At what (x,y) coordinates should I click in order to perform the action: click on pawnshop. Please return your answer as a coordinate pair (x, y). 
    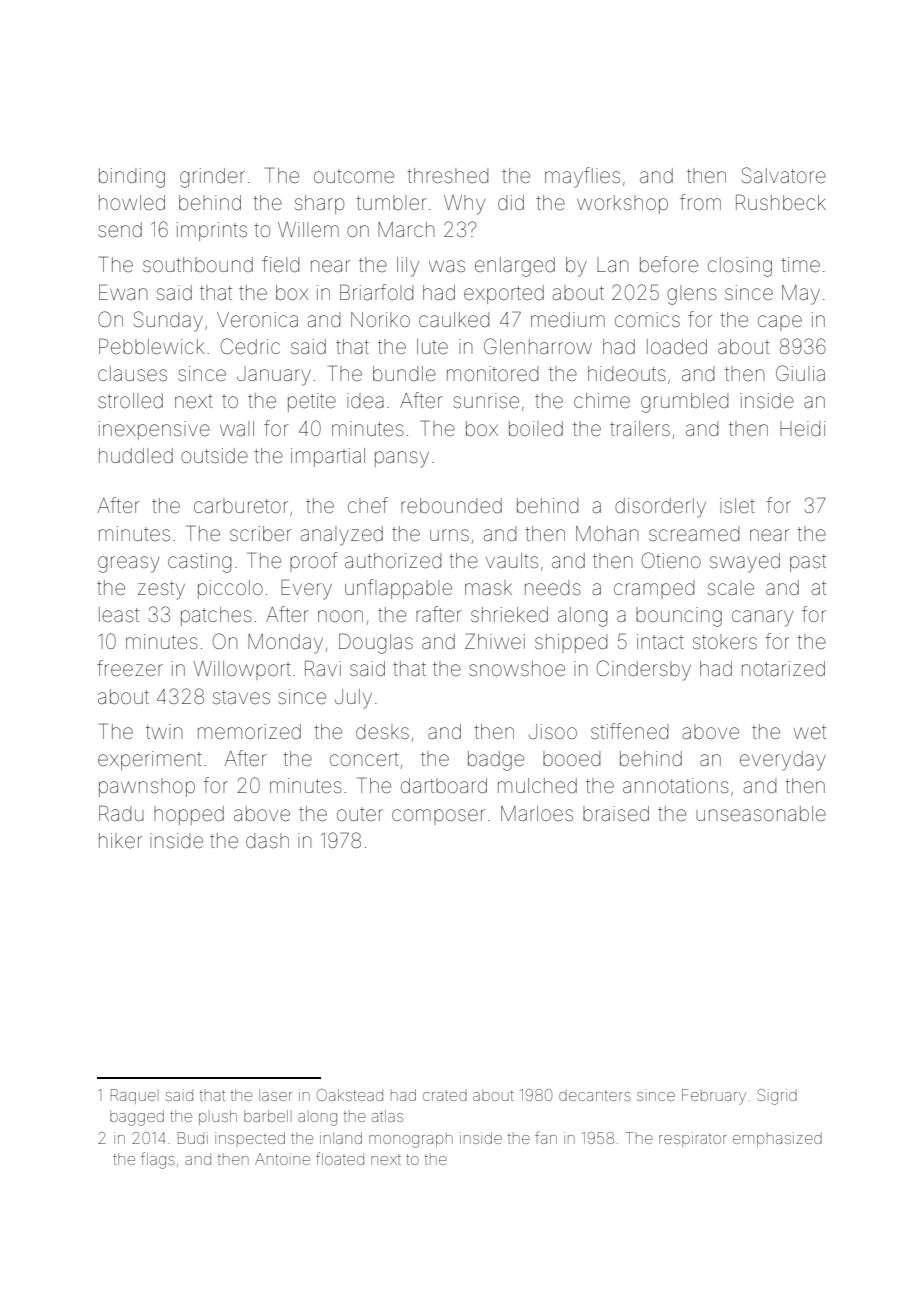
    Looking at the image, I should click on (147, 787).
